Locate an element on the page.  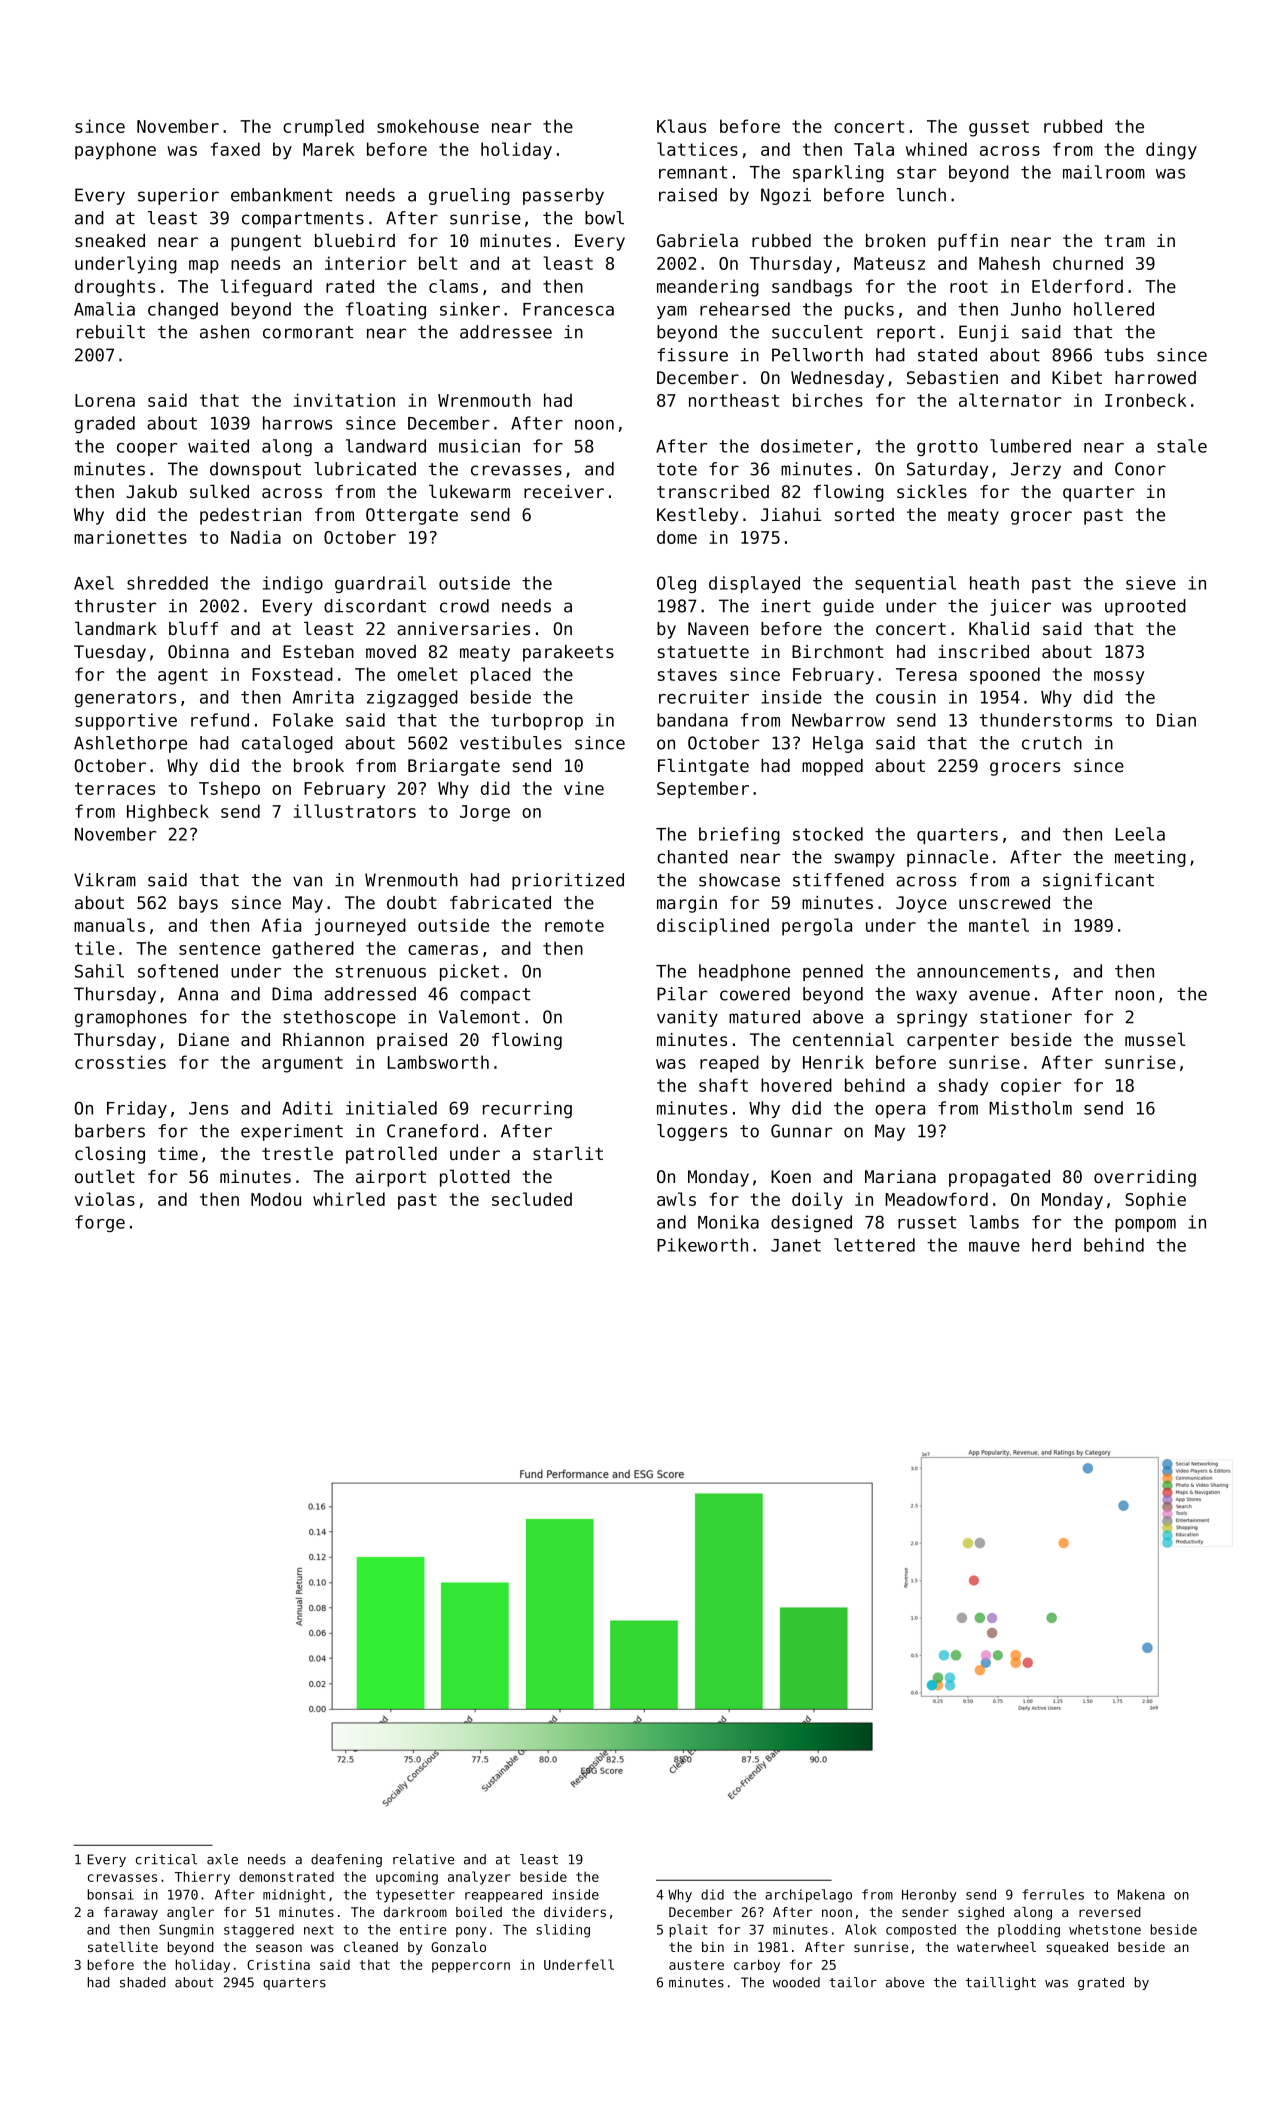
Jakub is located at coordinates (151, 491).
